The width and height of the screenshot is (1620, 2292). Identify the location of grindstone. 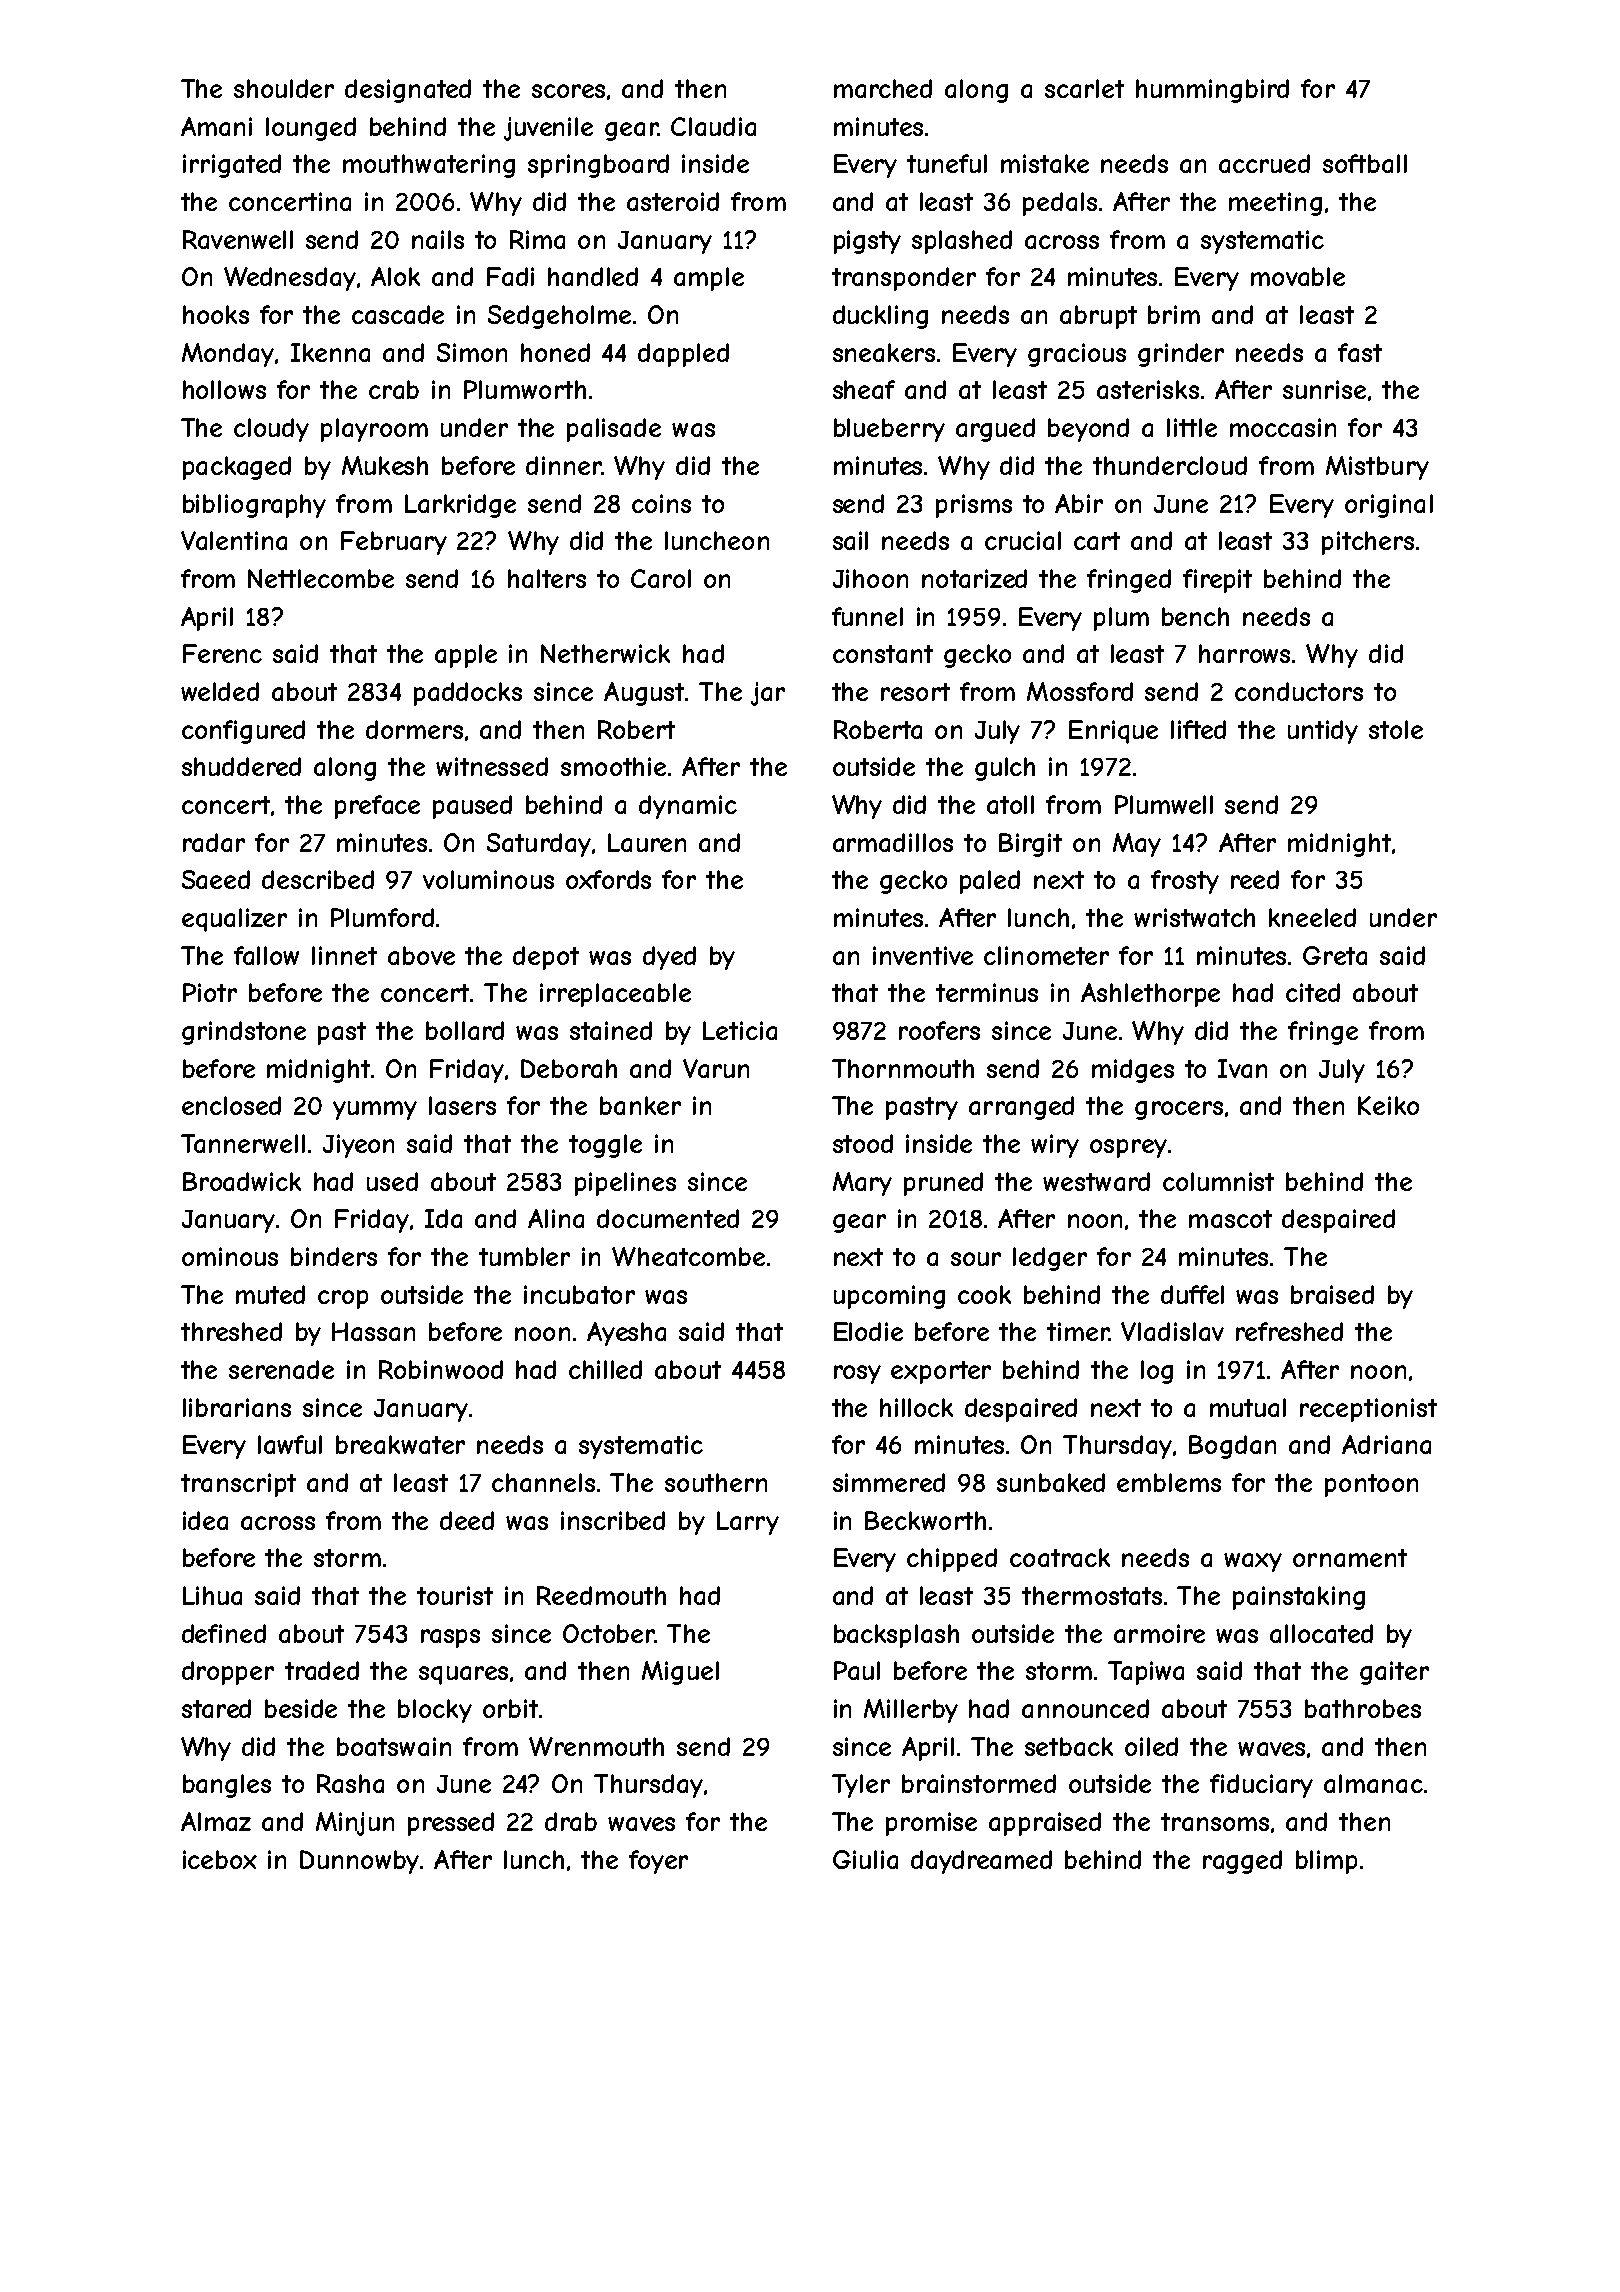
(244, 1033).
